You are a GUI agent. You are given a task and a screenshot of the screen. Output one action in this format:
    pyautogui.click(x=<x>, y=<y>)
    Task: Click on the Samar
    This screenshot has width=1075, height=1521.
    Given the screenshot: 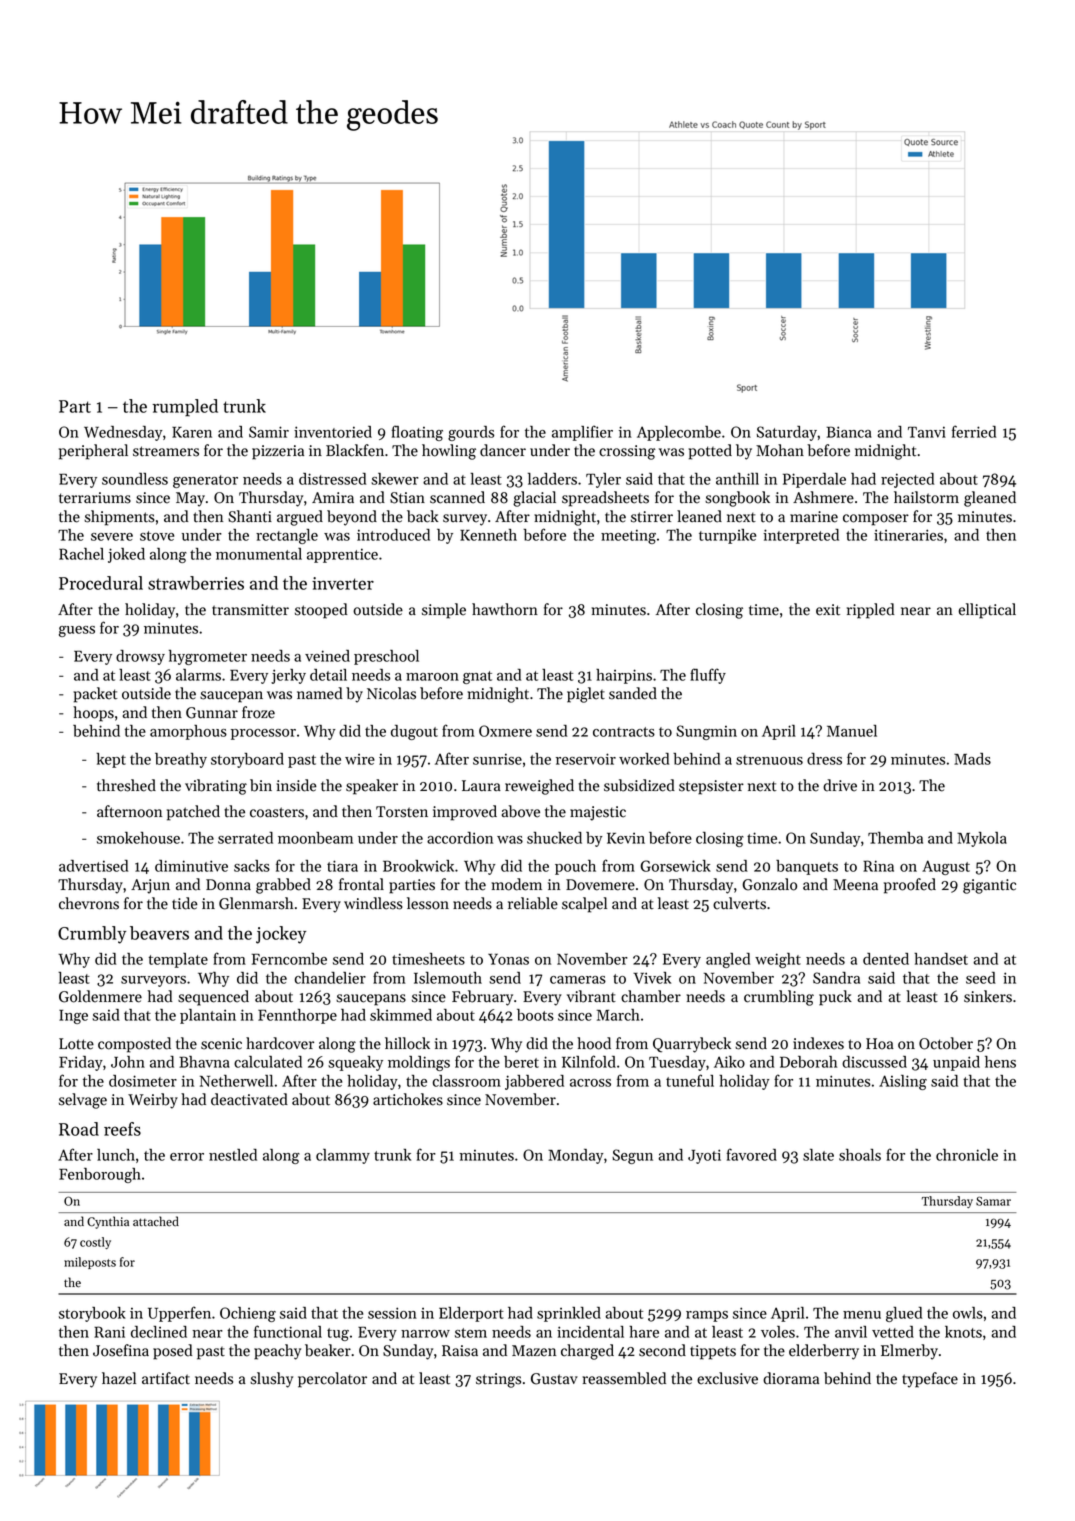 What is the action you would take?
    pyautogui.click(x=993, y=1201)
